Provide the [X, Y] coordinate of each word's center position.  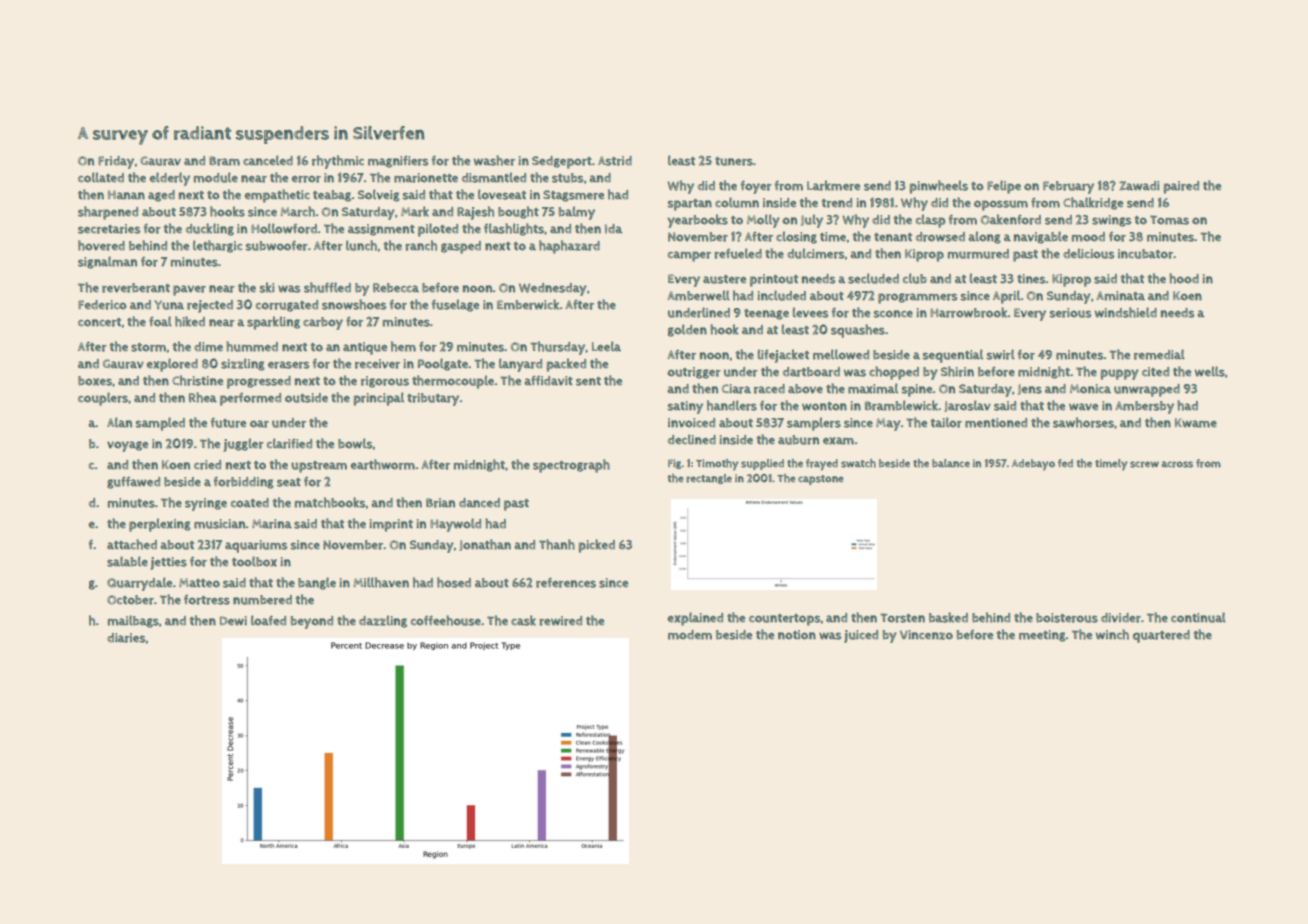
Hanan [126, 195]
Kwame [1196, 423]
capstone [820, 480]
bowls [355, 443]
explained [695, 619]
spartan [690, 205]
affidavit [549, 380]
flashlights [514, 229]
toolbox [254, 561]
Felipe [1004, 187]
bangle [317, 583]
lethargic [217, 246]
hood [1184, 278]
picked [597, 546]
